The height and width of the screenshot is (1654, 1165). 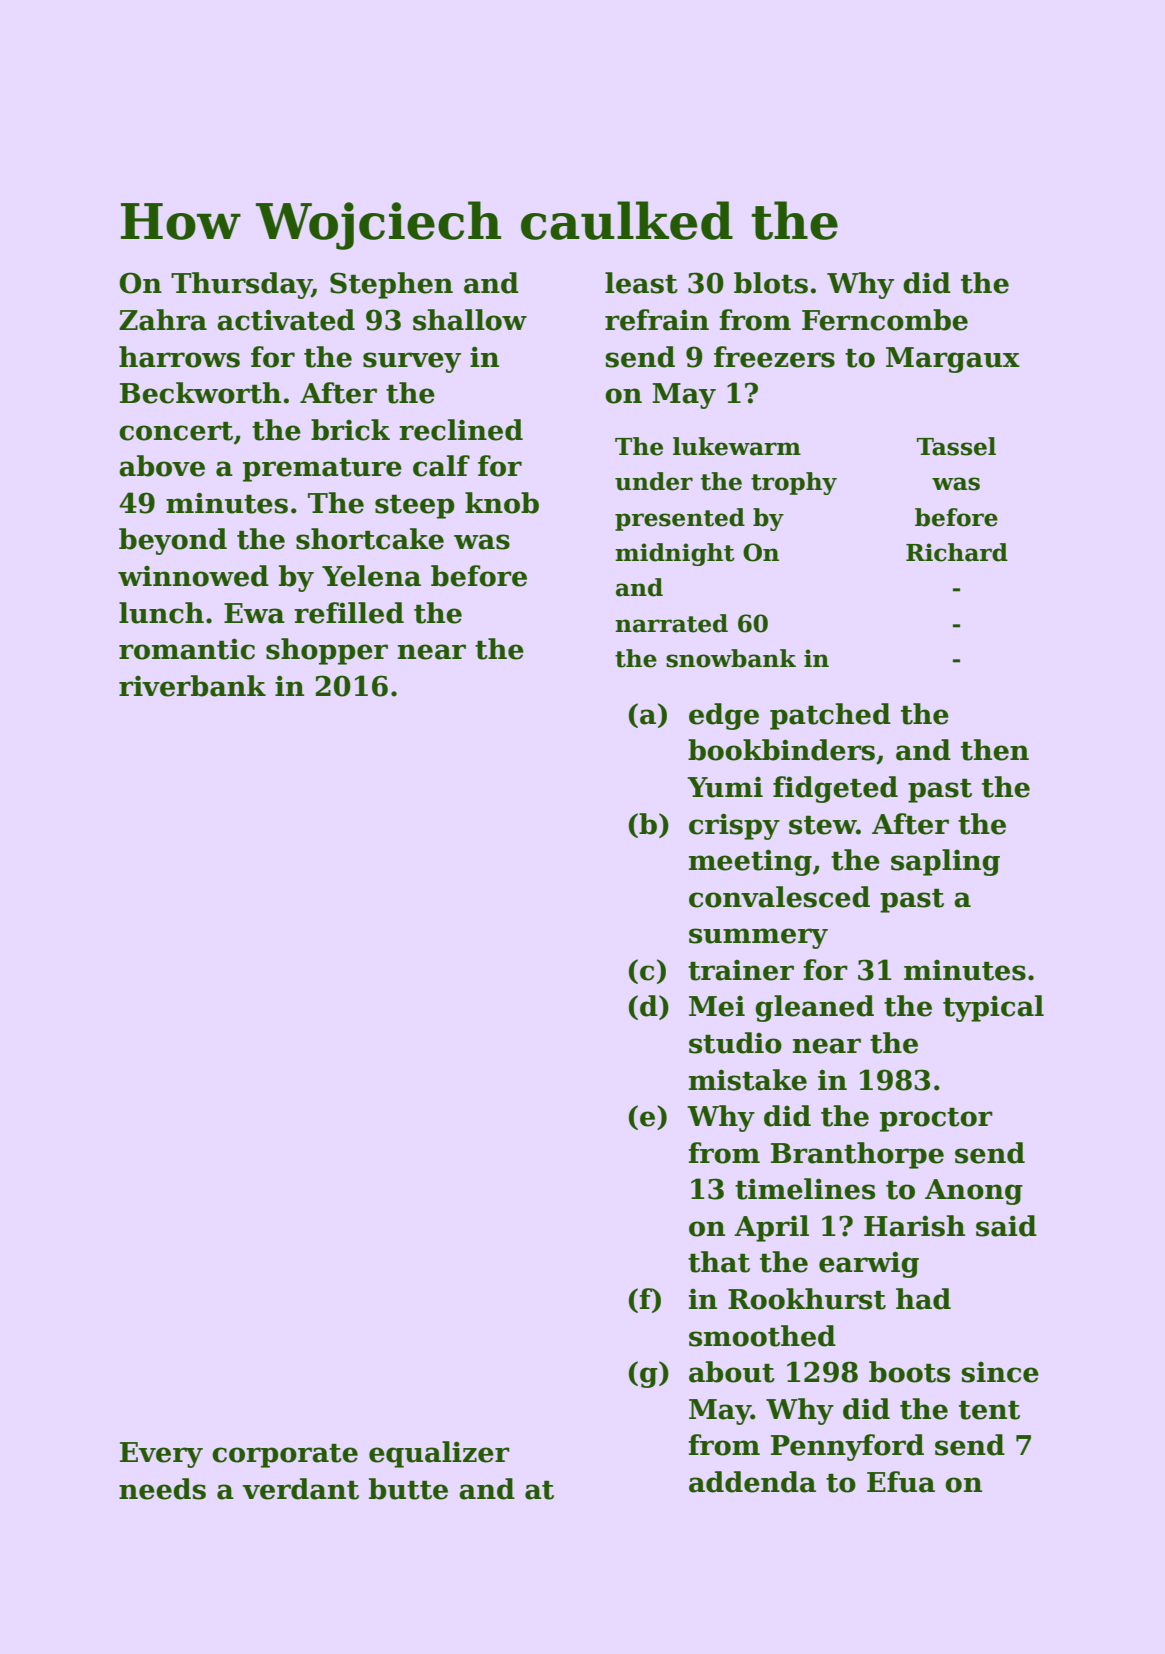 What do you see at coordinates (956, 446) in the screenshot?
I see `Tassel` at bounding box center [956, 446].
